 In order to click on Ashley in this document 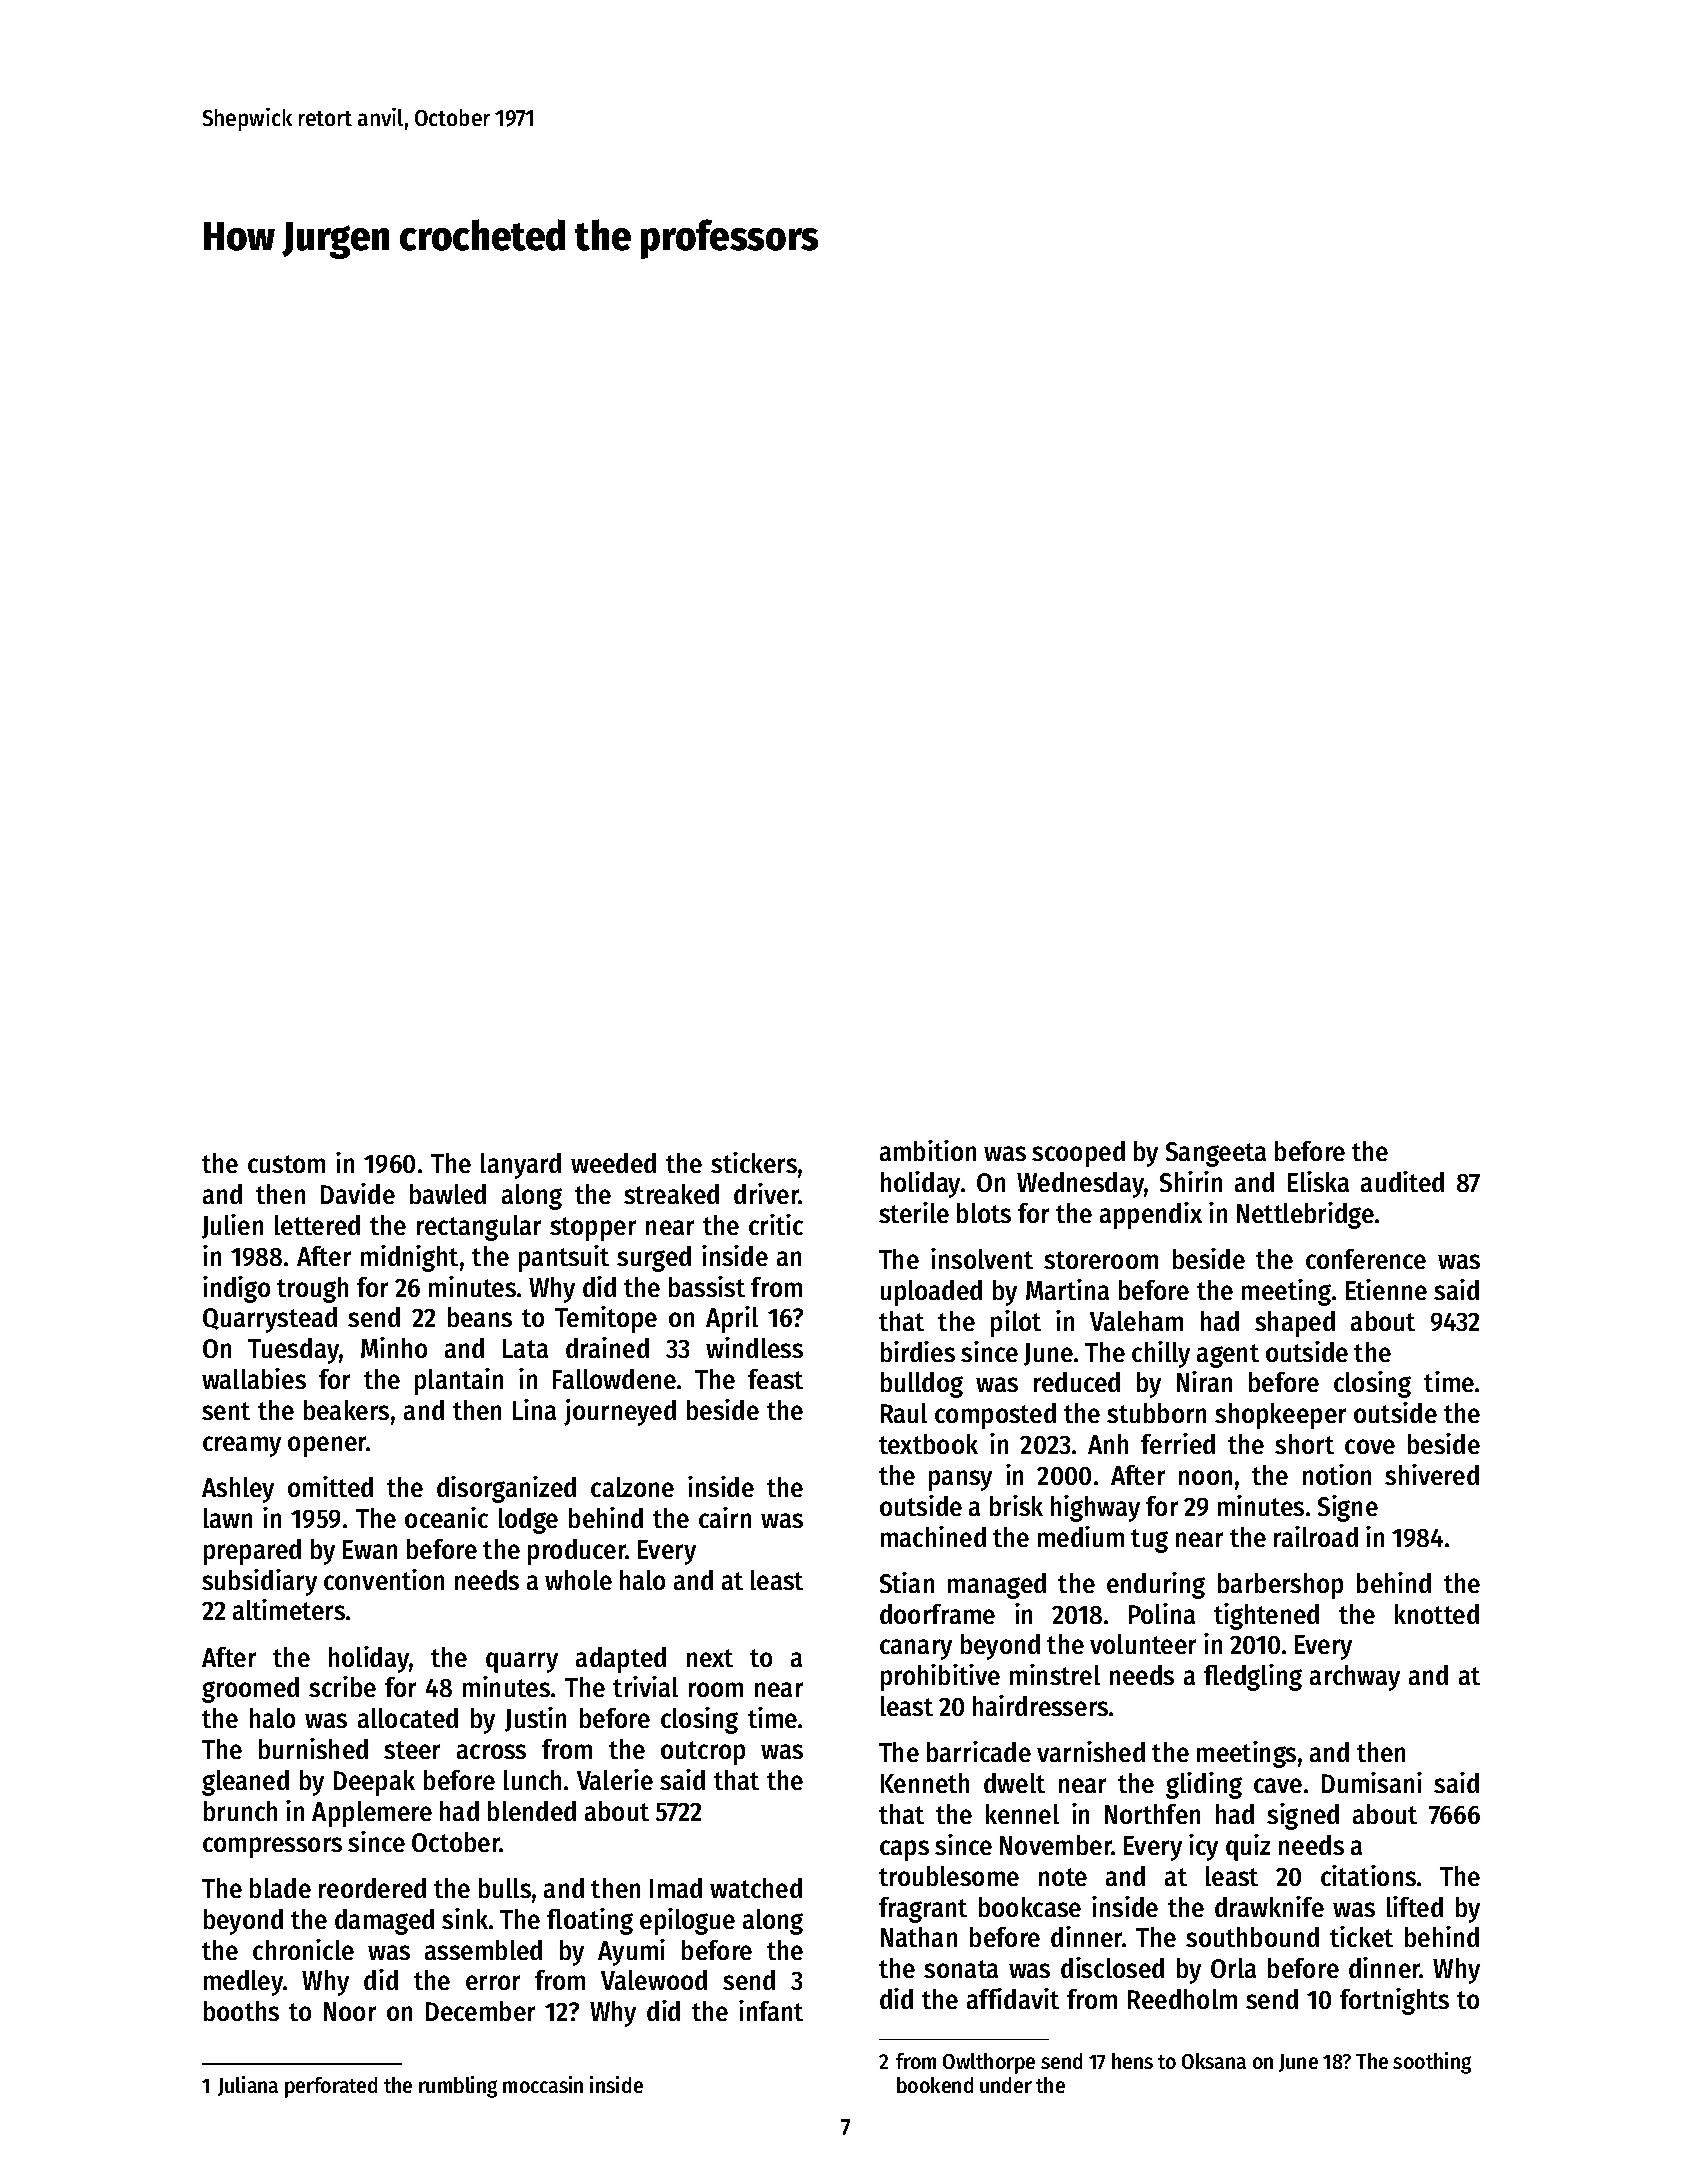, I will do `click(238, 1490)`.
